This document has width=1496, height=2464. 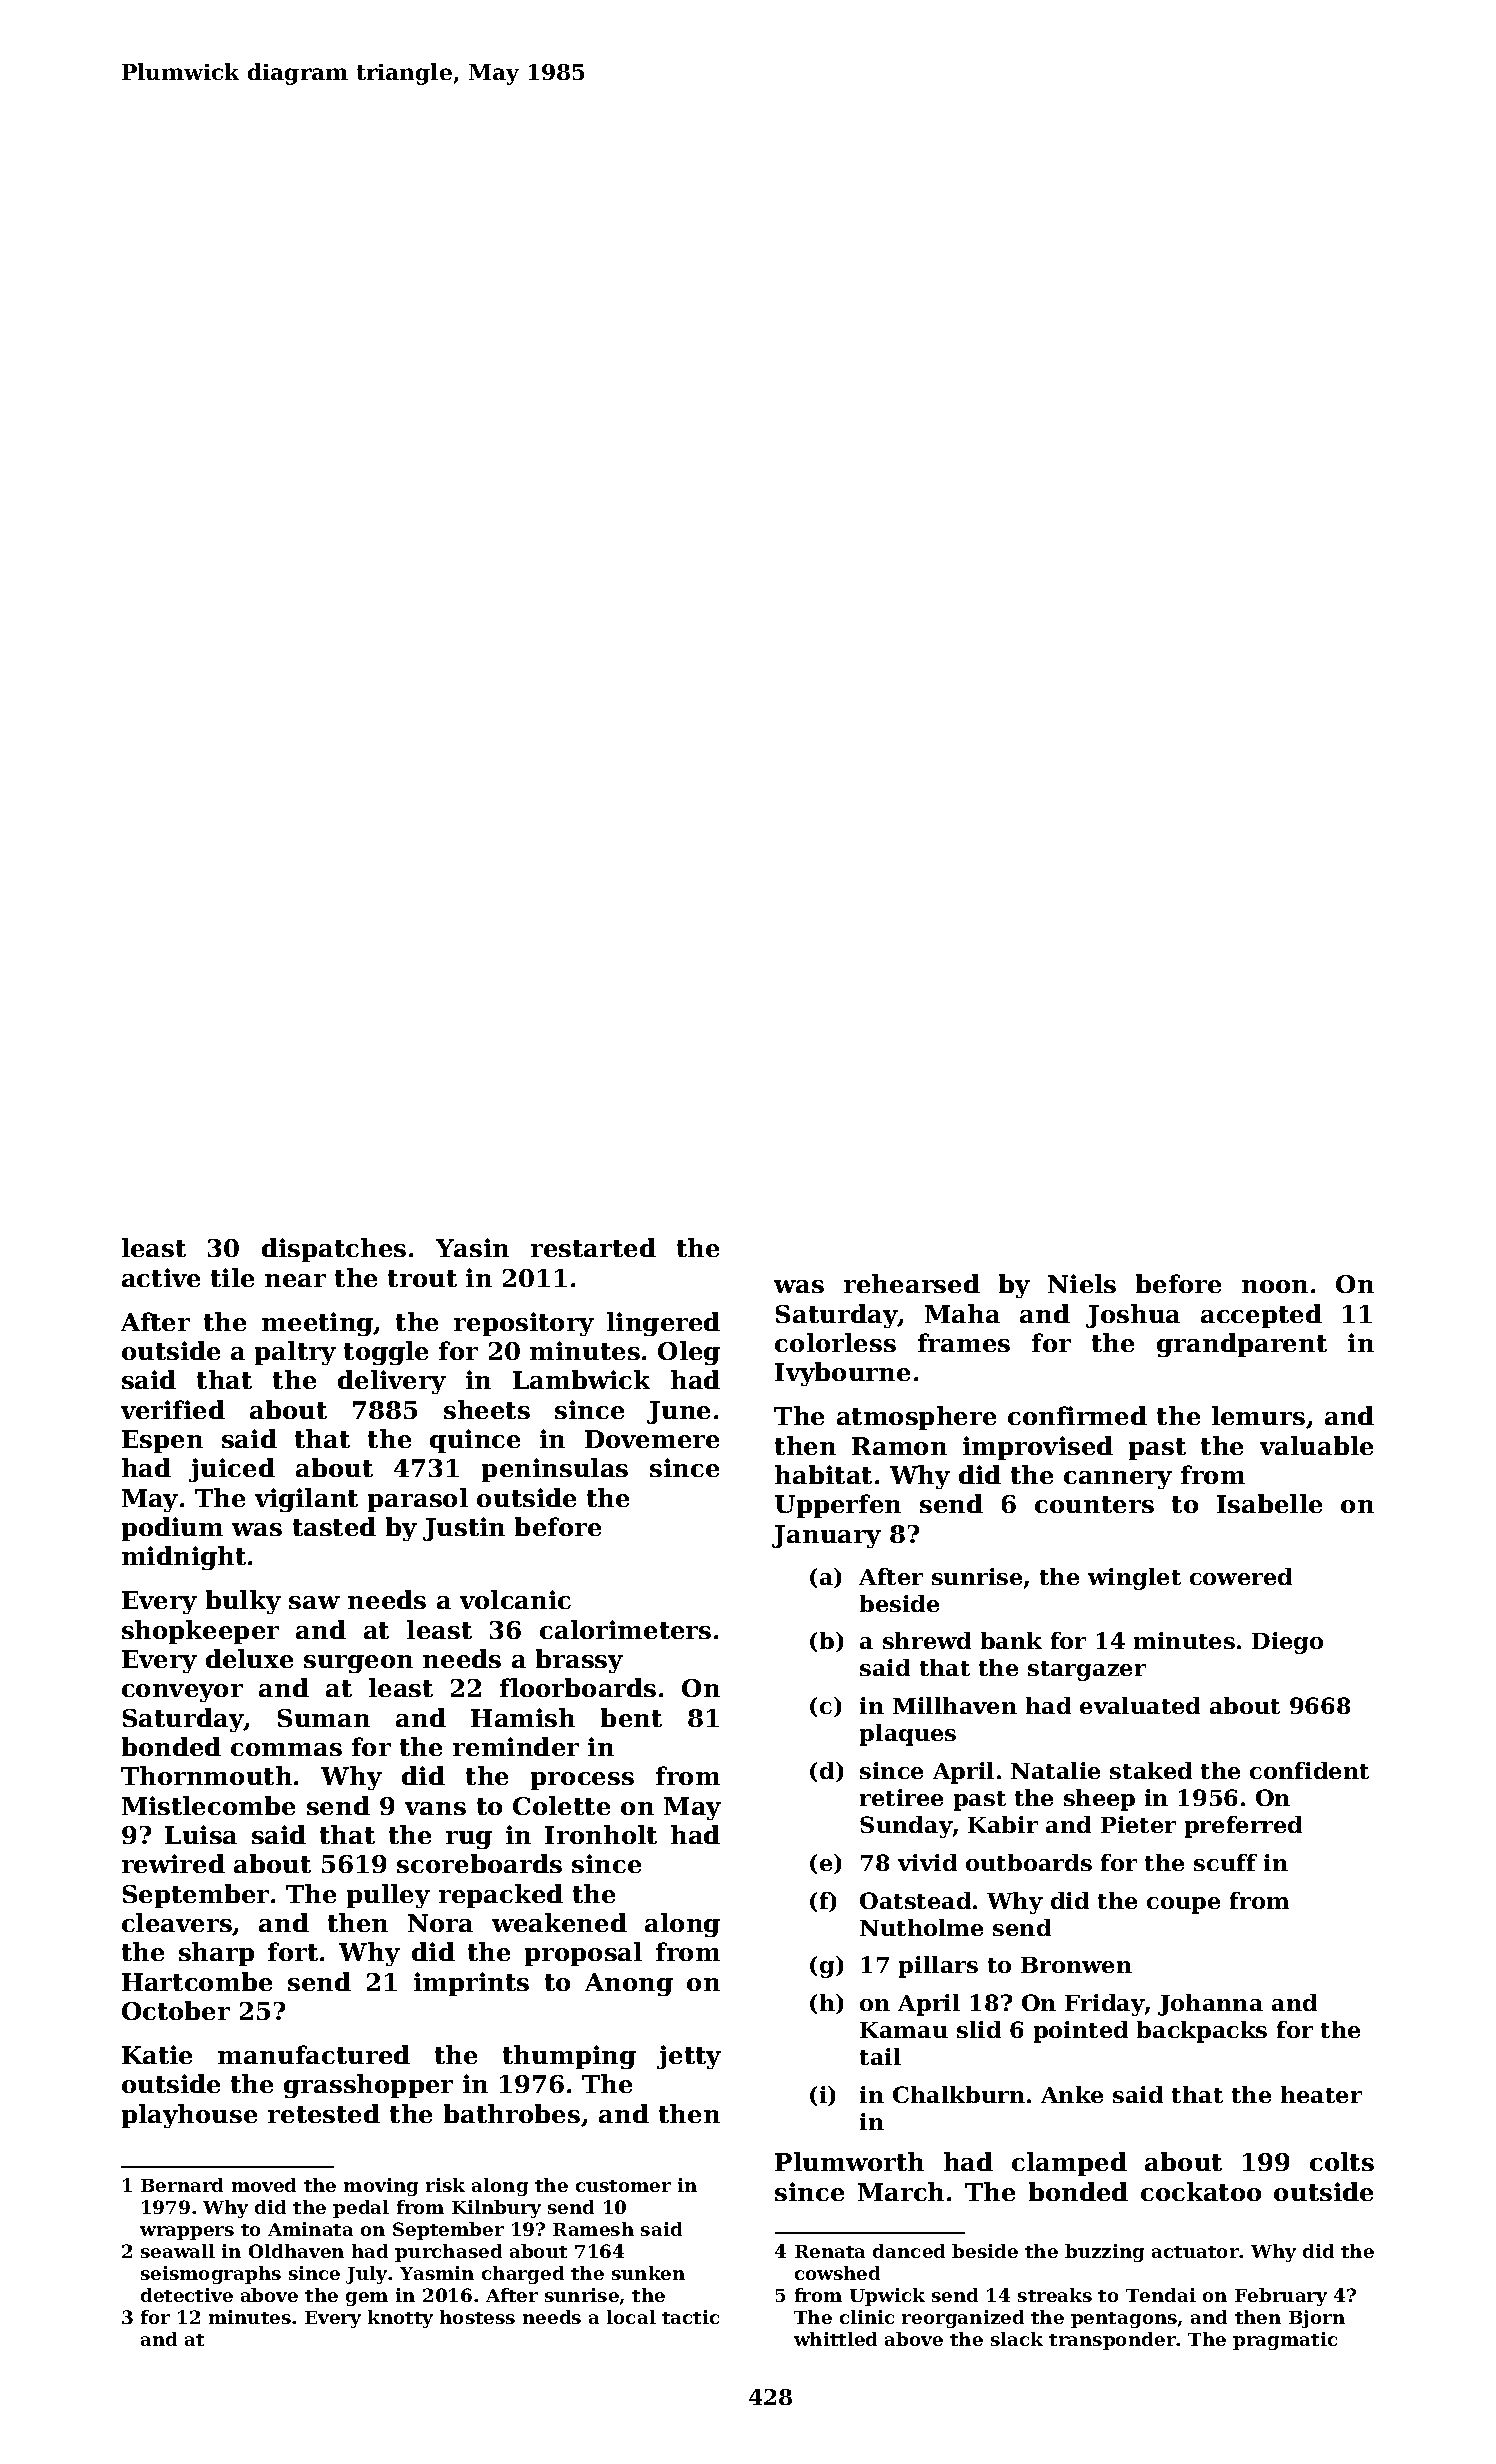 What do you see at coordinates (157, 2054) in the document?
I see `Katie` at bounding box center [157, 2054].
